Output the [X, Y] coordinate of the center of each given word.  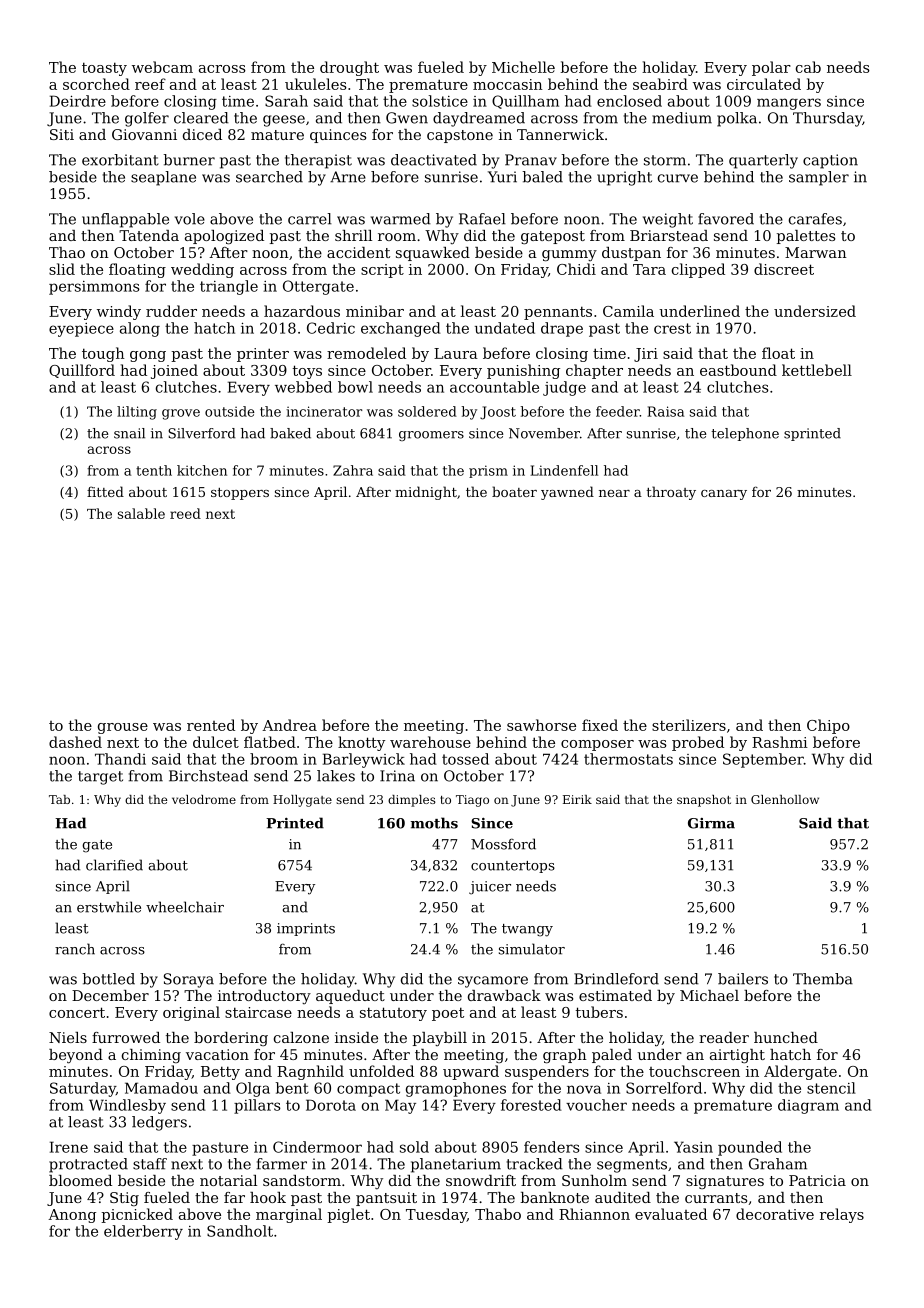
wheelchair [185, 907]
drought [349, 68]
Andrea [289, 725]
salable [141, 513]
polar [771, 68]
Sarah [286, 101]
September [763, 760]
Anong [72, 1216]
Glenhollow [785, 799]
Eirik [577, 799]
